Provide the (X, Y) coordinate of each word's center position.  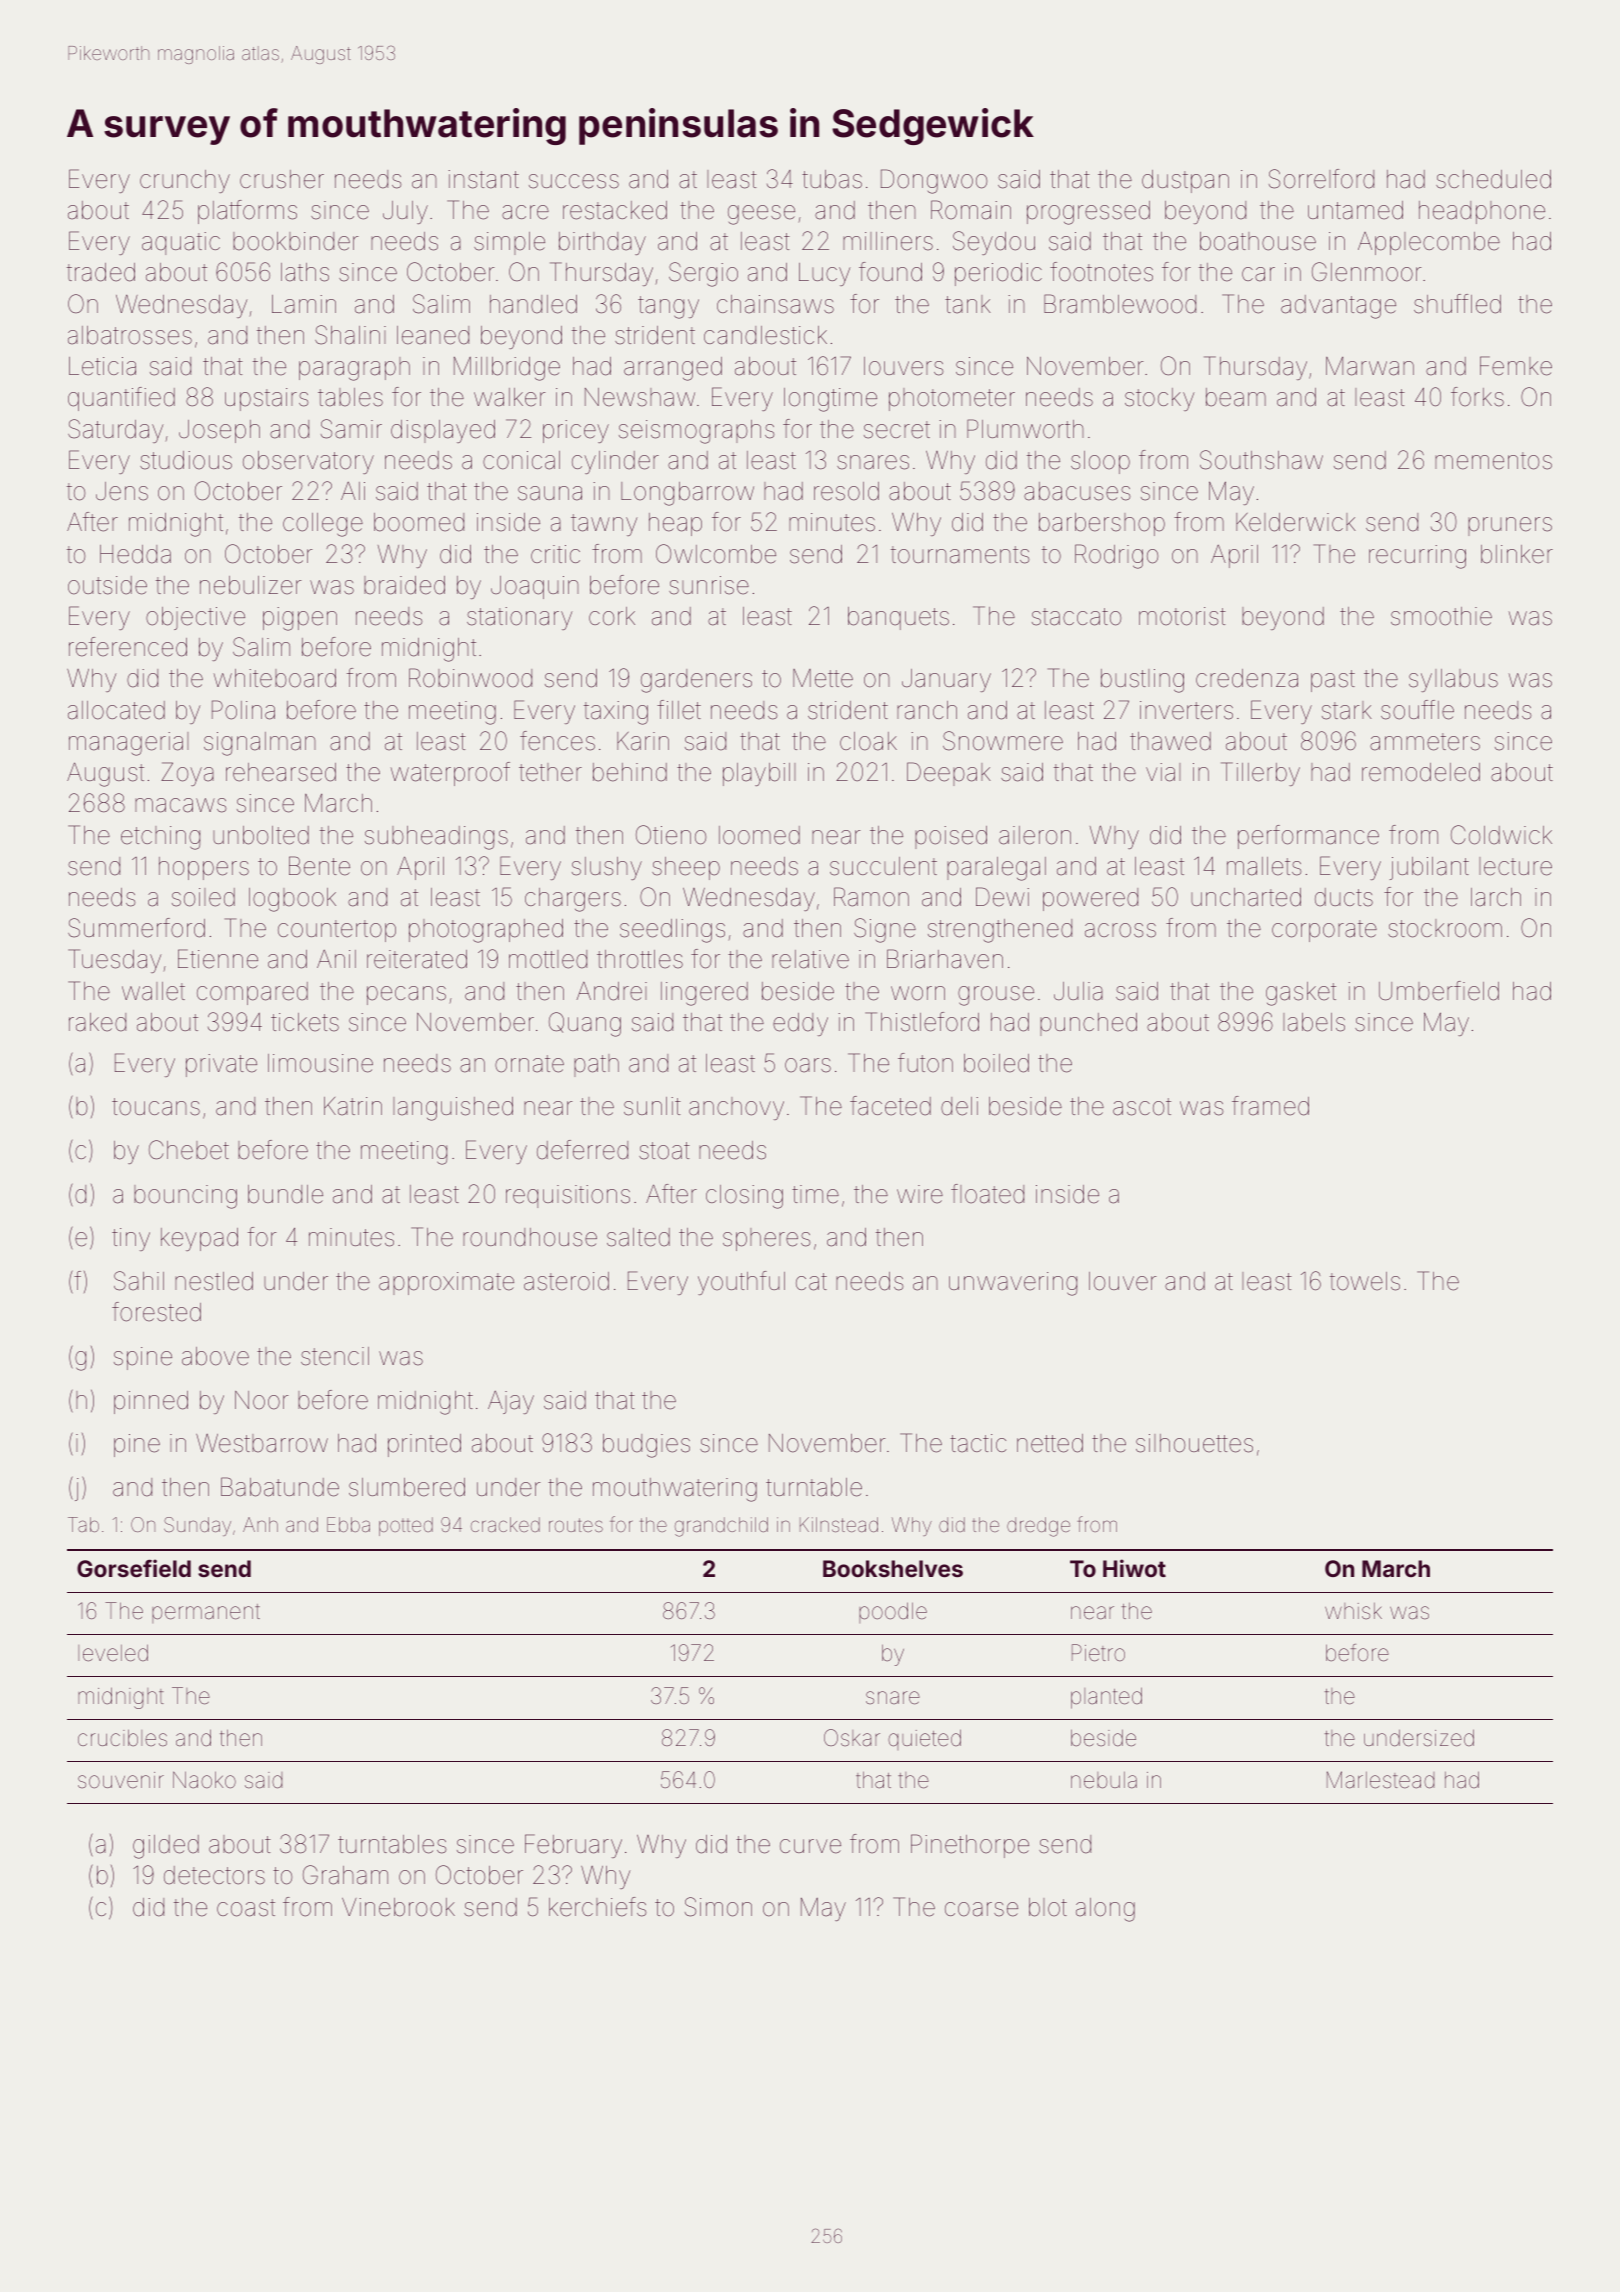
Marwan (1370, 366)
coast (246, 1908)
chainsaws (775, 304)
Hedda (135, 554)
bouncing (185, 1197)
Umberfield (1439, 991)
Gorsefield (134, 1568)
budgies (646, 1446)
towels (1365, 1281)
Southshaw (1261, 460)
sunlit (652, 1106)
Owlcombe (716, 554)
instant (483, 179)
